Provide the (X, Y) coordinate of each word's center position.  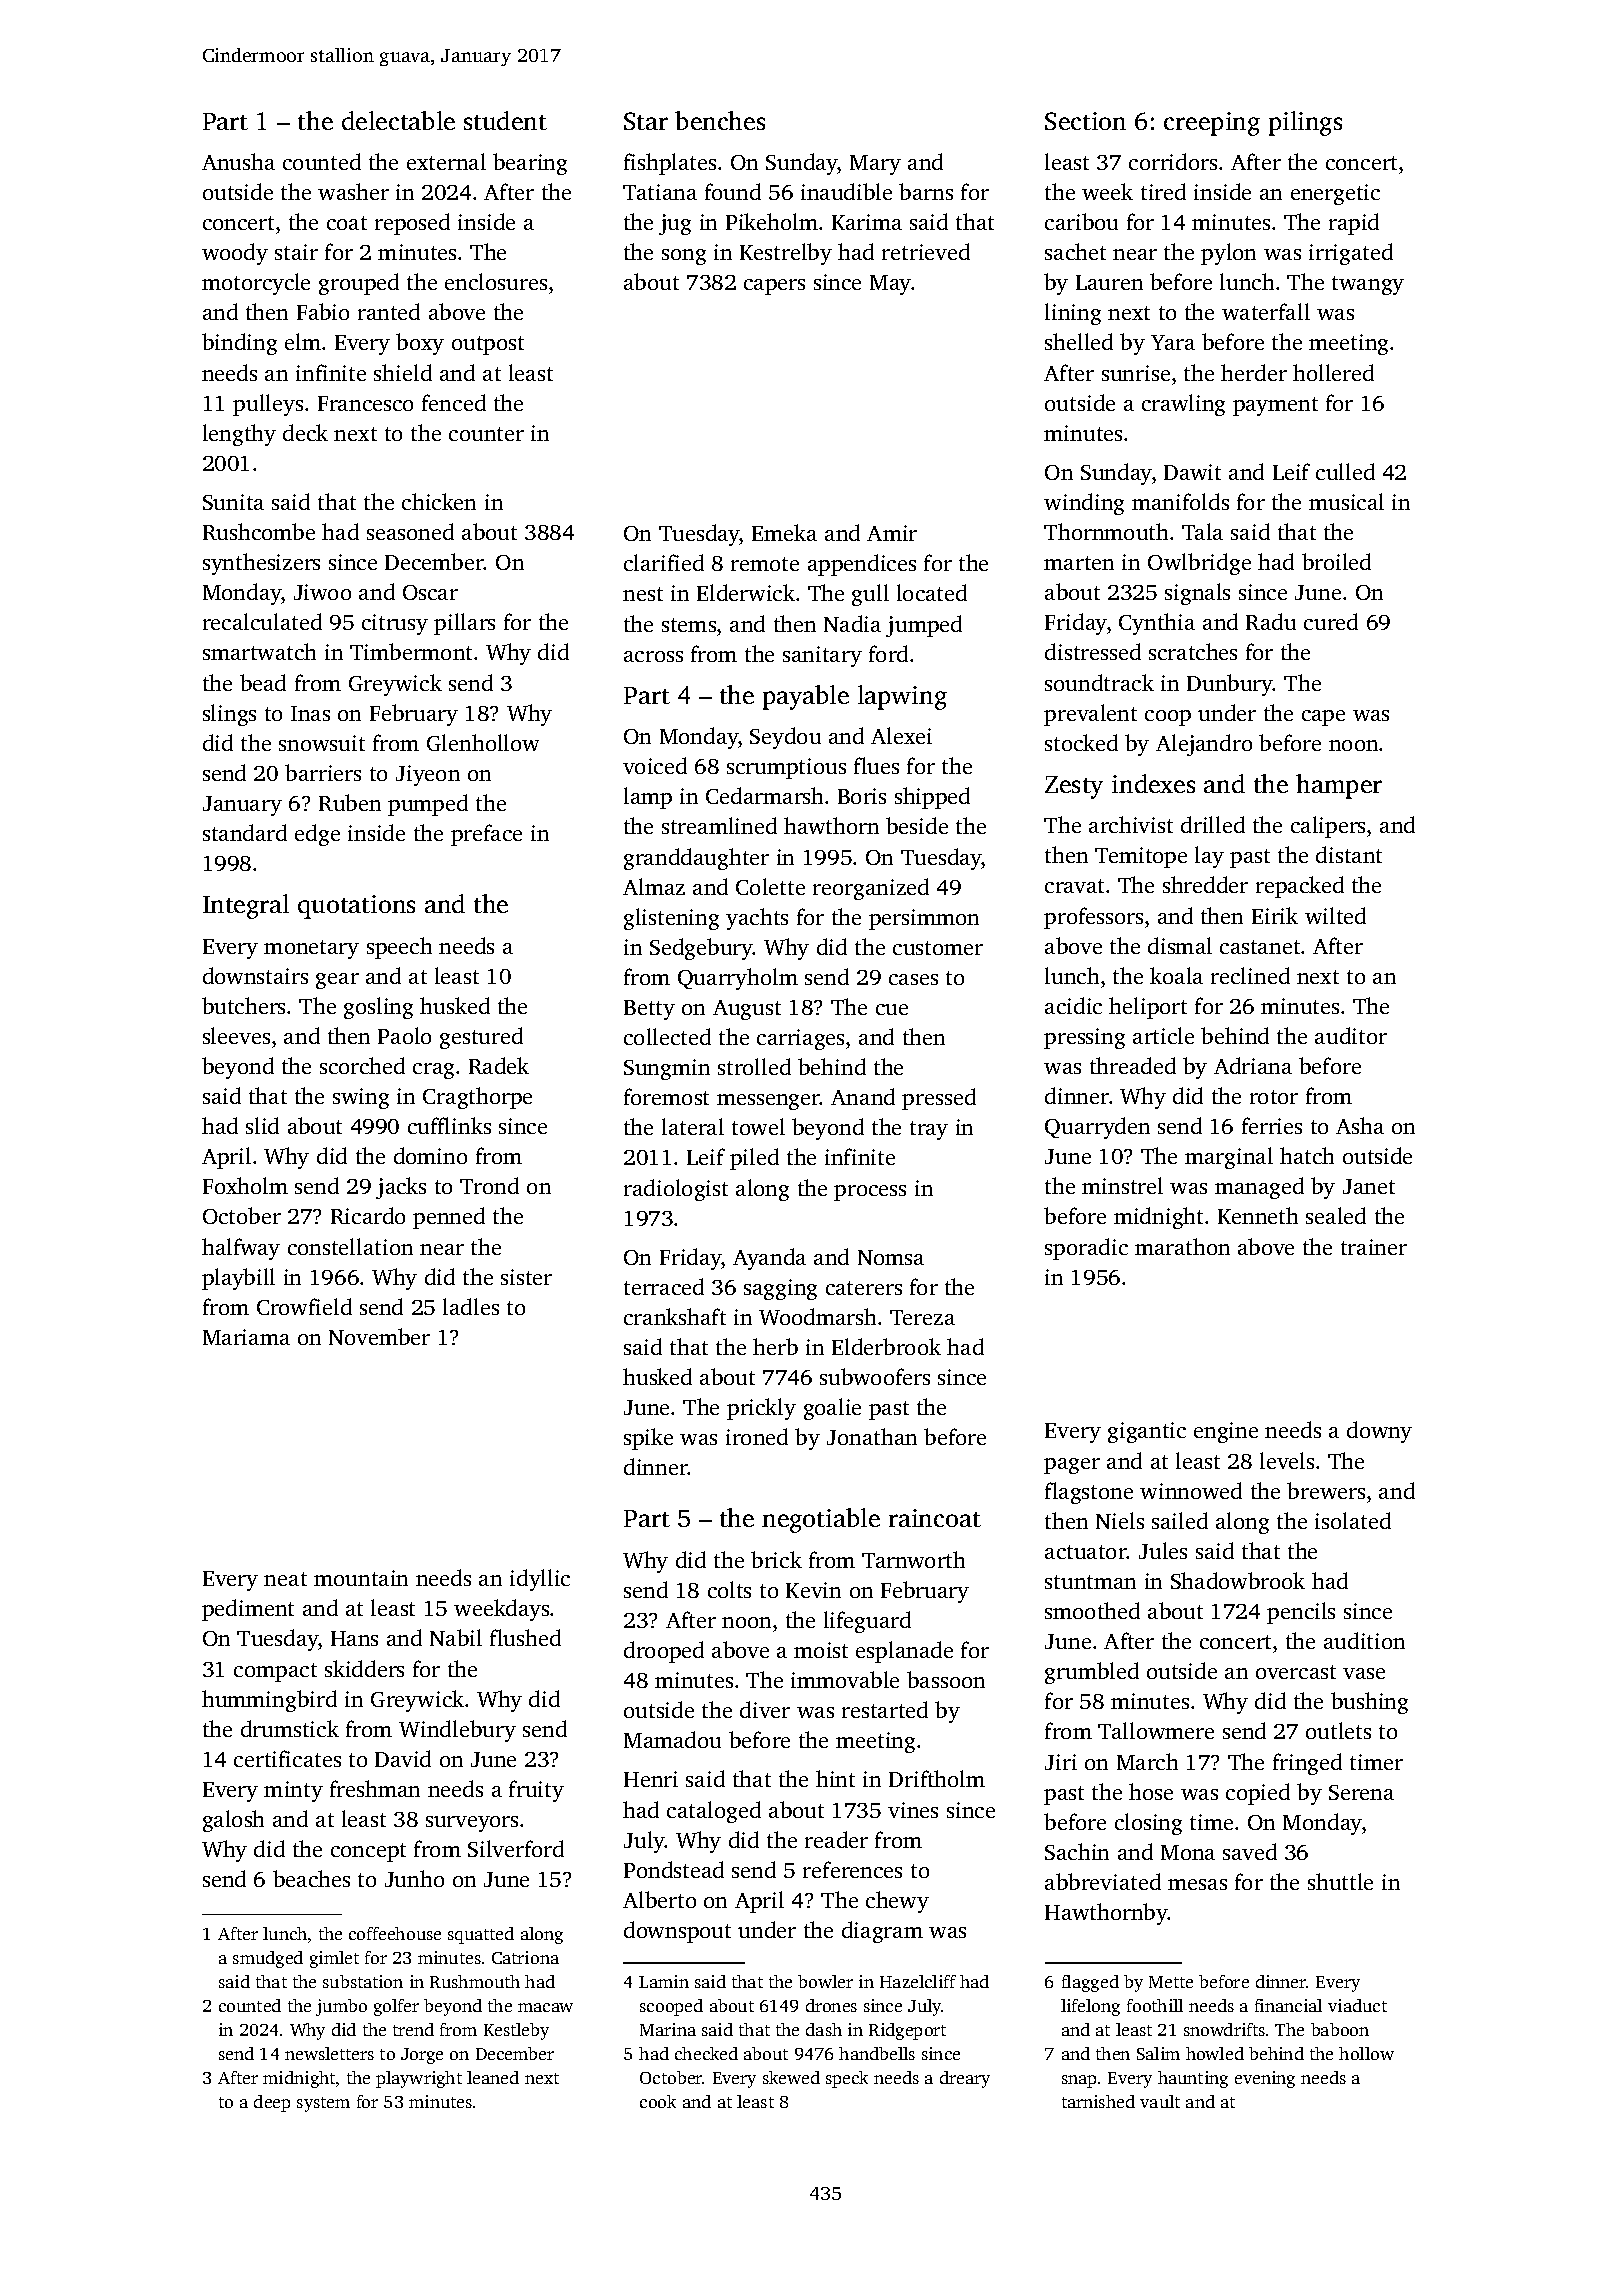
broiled (1336, 561)
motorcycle (256, 284)
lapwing (902, 697)
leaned (493, 2077)
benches (720, 120)
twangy (1368, 285)
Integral (246, 906)
